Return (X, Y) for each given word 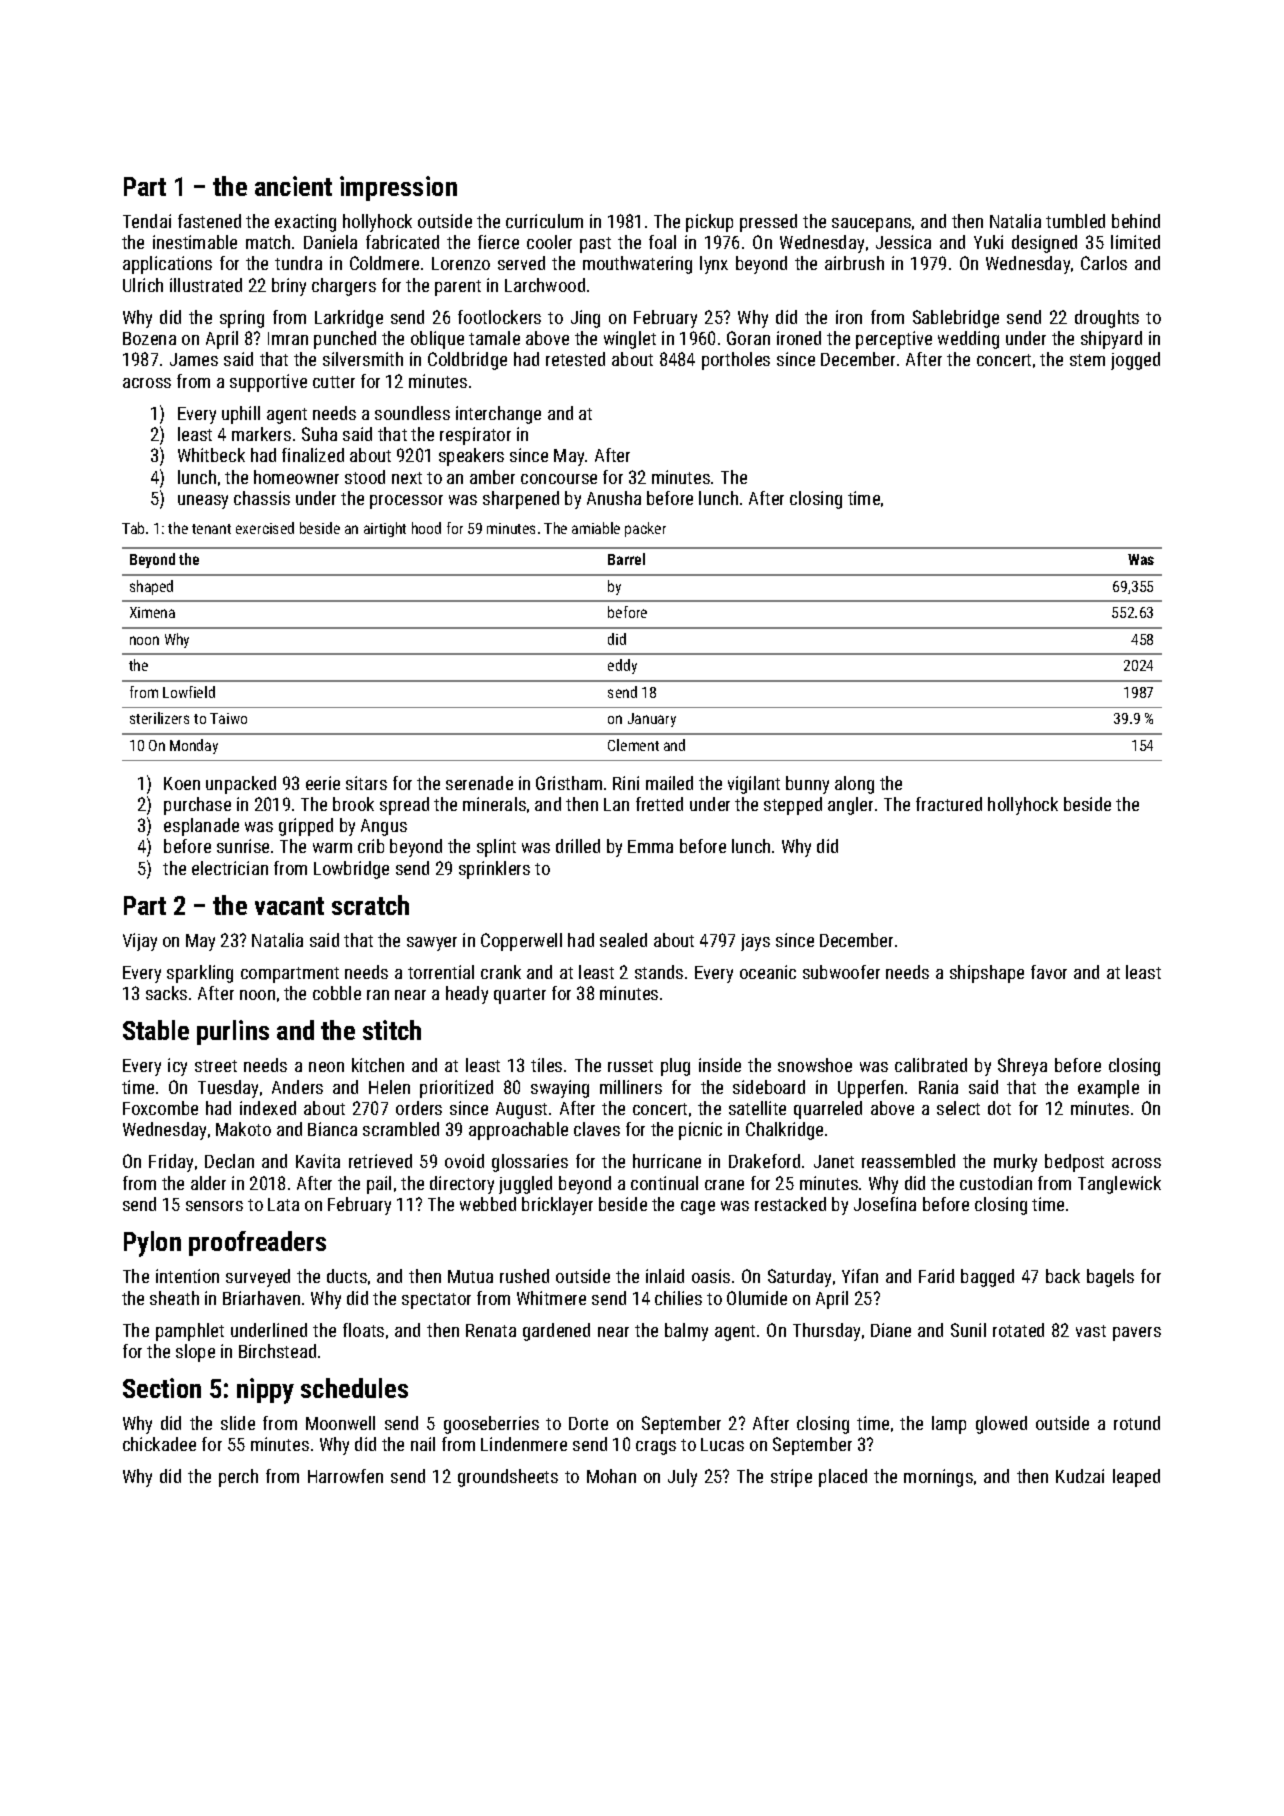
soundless (412, 413)
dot (999, 1108)
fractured (949, 804)
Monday (194, 746)
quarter (520, 996)
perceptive (894, 340)
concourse (559, 479)
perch (238, 1478)
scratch (370, 905)
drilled (578, 846)
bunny (807, 785)
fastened (209, 221)
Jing (585, 319)
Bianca (332, 1129)
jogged (1135, 361)
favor (1049, 972)
